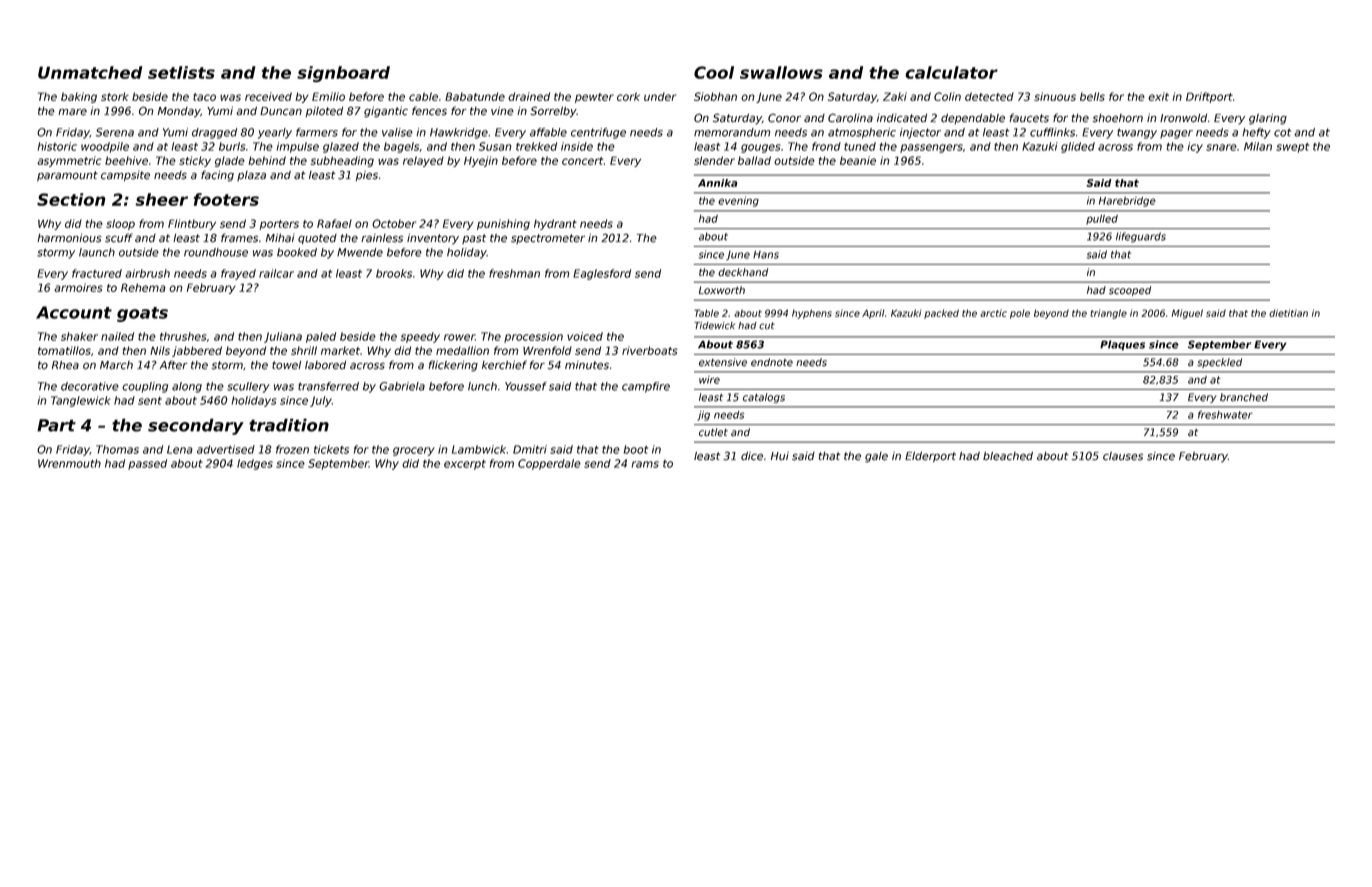 The image size is (1372, 887). What do you see at coordinates (766, 255) in the image?
I see `Hans` at bounding box center [766, 255].
